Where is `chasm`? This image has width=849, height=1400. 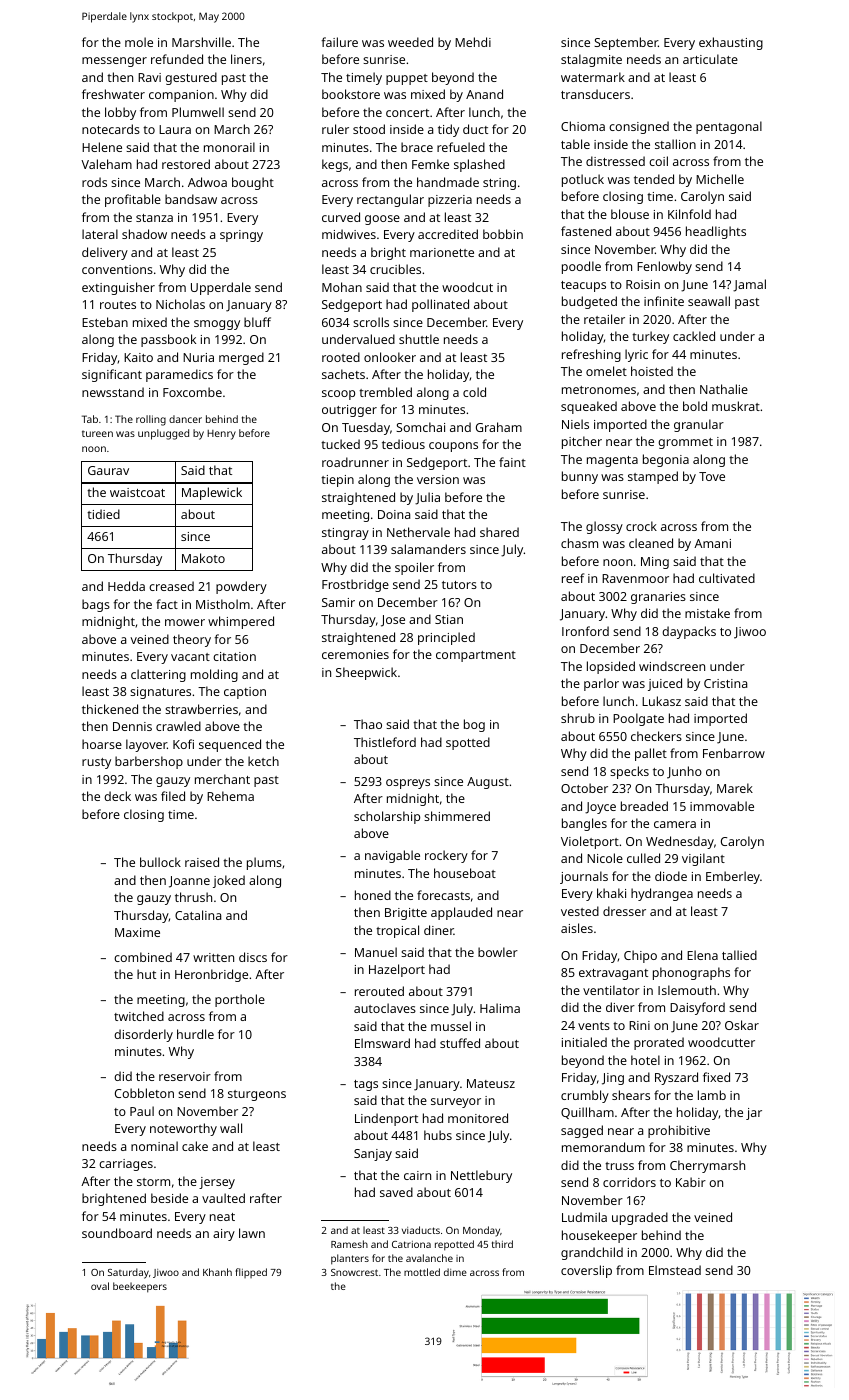
chasm is located at coordinates (579, 543).
